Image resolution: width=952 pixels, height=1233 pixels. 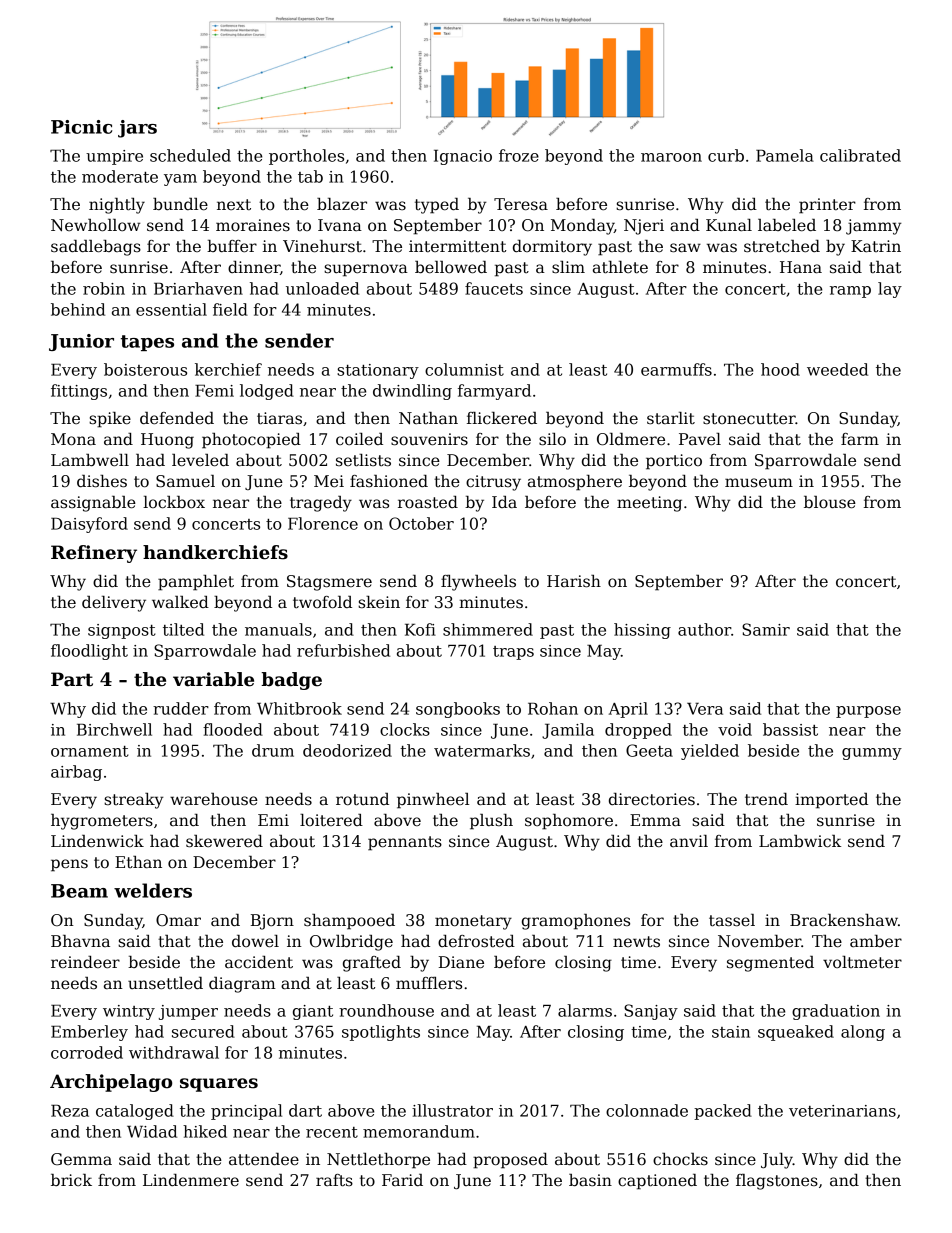 What do you see at coordinates (704, 629) in the screenshot?
I see `author` at bounding box center [704, 629].
